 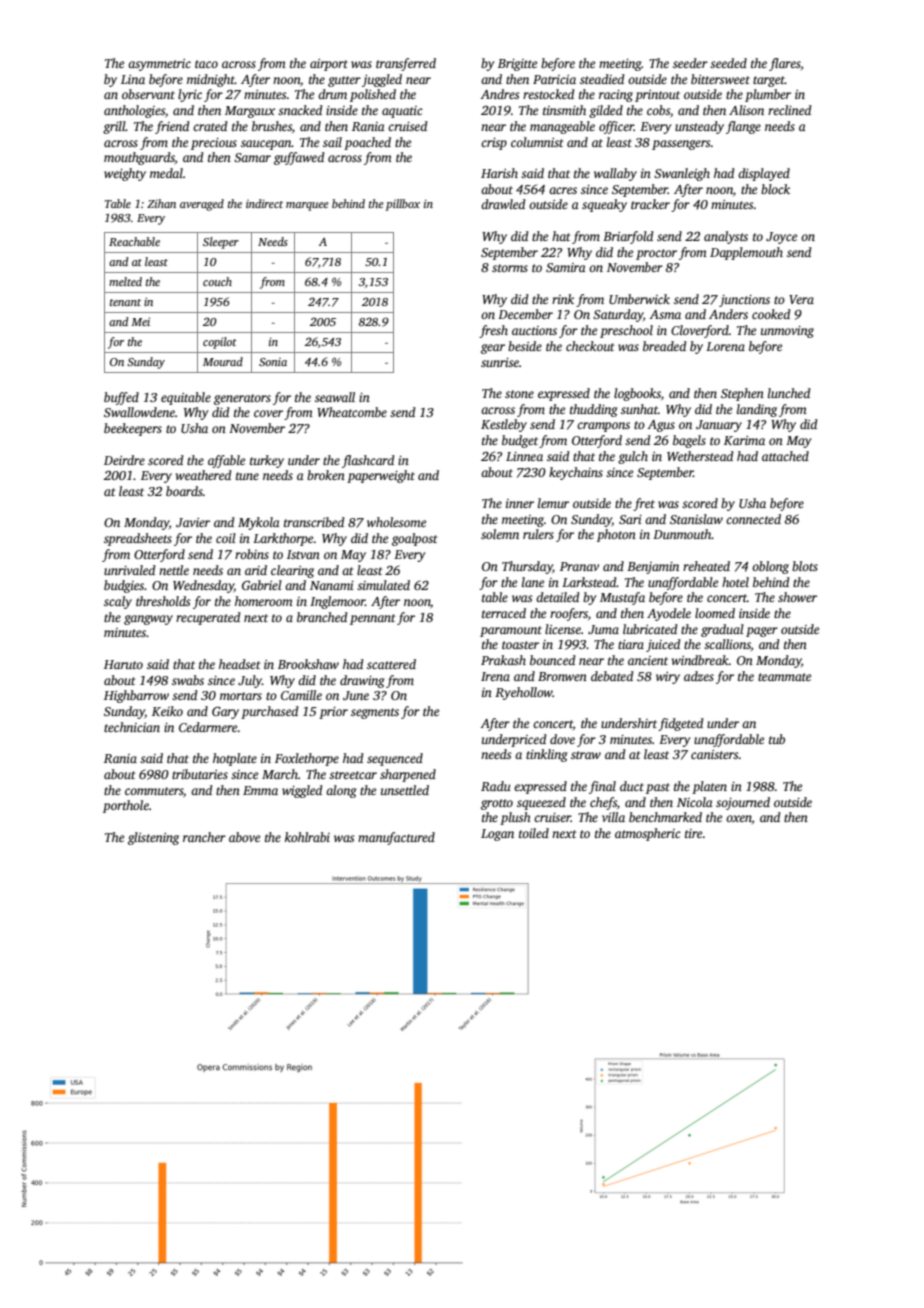 What do you see at coordinates (762, 632) in the document?
I see `pager` at bounding box center [762, 632].
